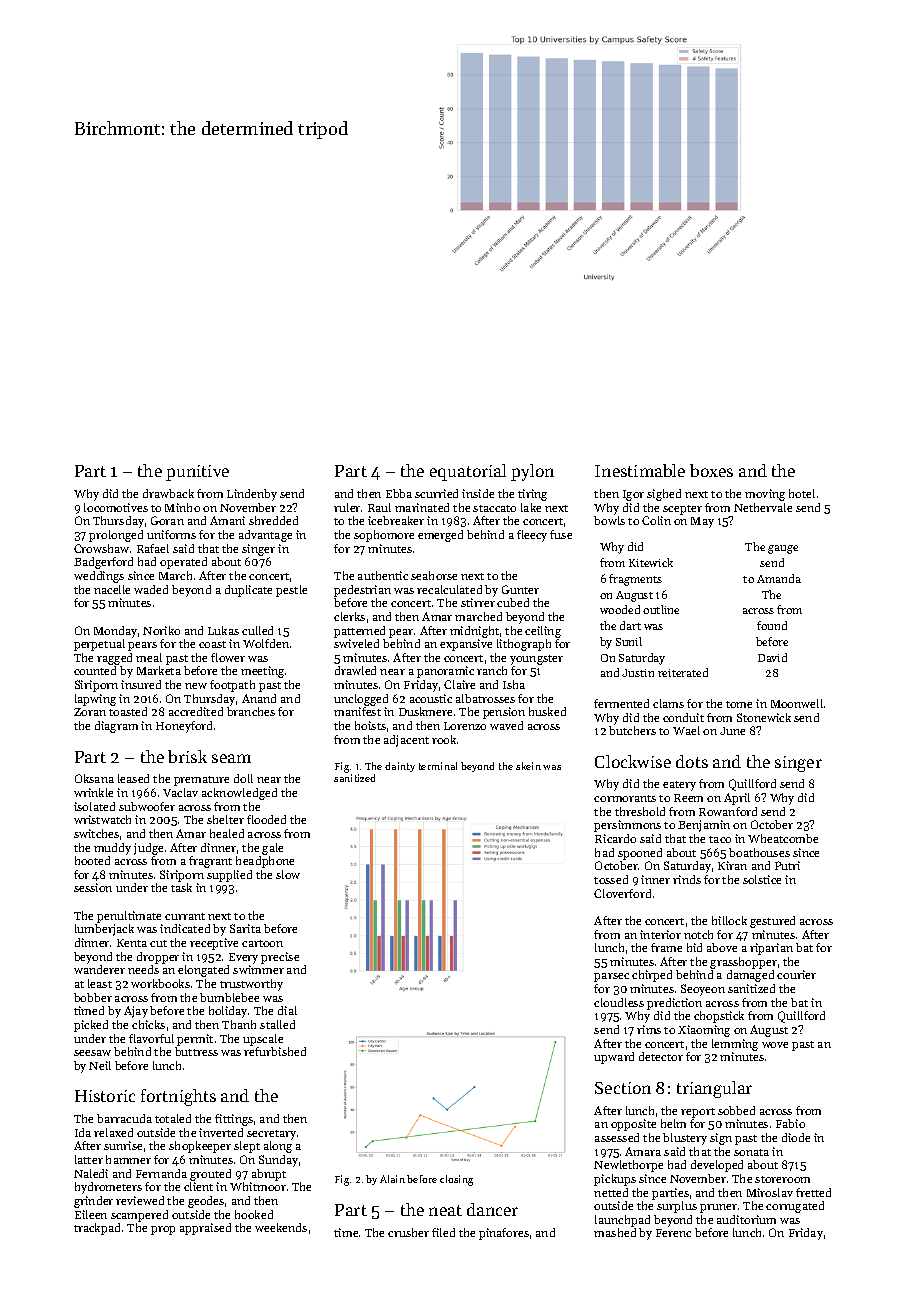 This image has height=1316, width=908. What do you see at coordinates (783, 549) in the image?
I see `gauge` at bounding box center [783, 549].
